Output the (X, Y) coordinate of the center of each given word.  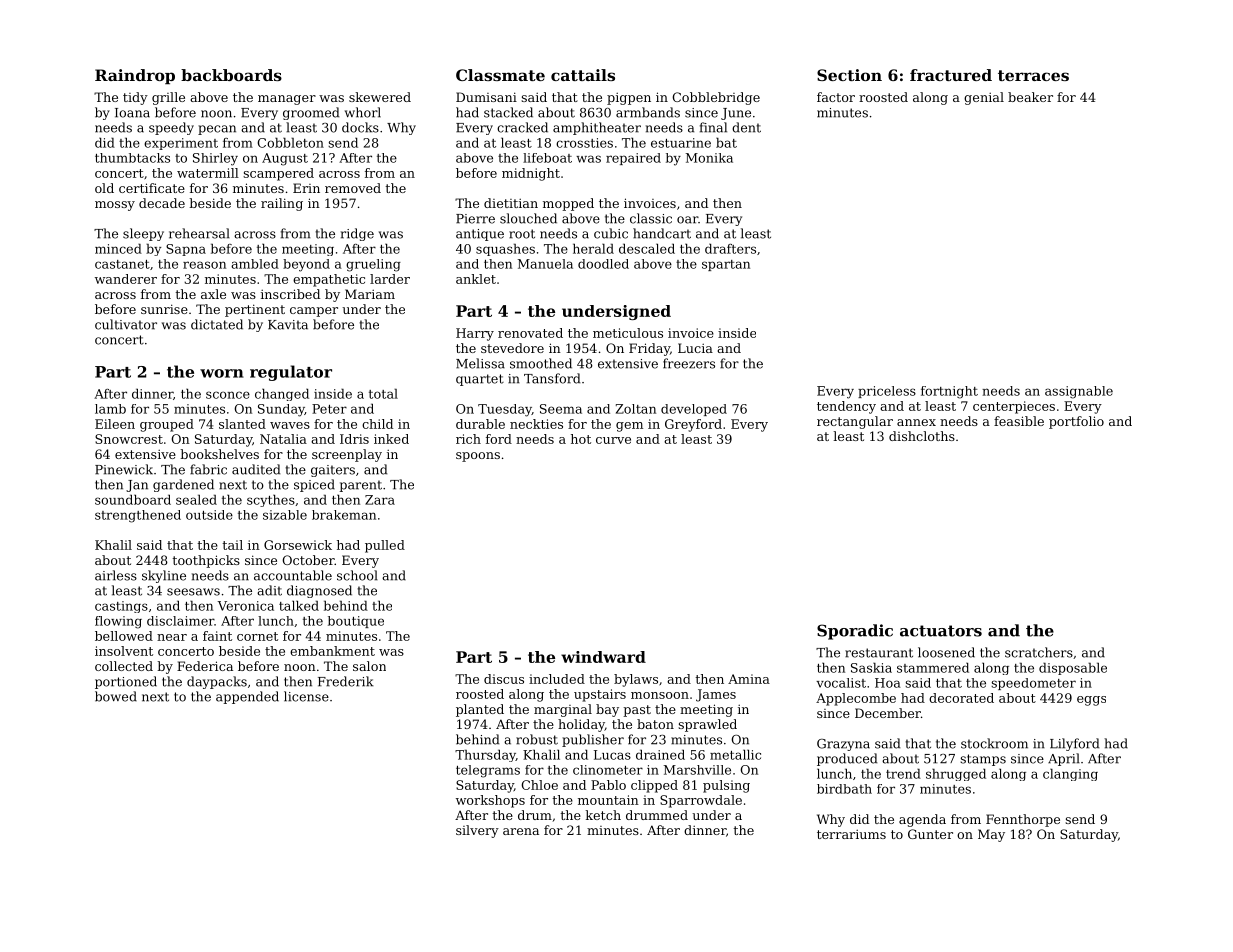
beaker (1030, 97)
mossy (115, 206)
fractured (951, 75)
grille (168, 98)
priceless (887, 392)
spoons (478, 457)
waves (290, 425)
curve (613, 440)
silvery (477, 831)
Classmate (500, 75)
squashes (505, 249)
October (308, 560)
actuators (941, 631)
